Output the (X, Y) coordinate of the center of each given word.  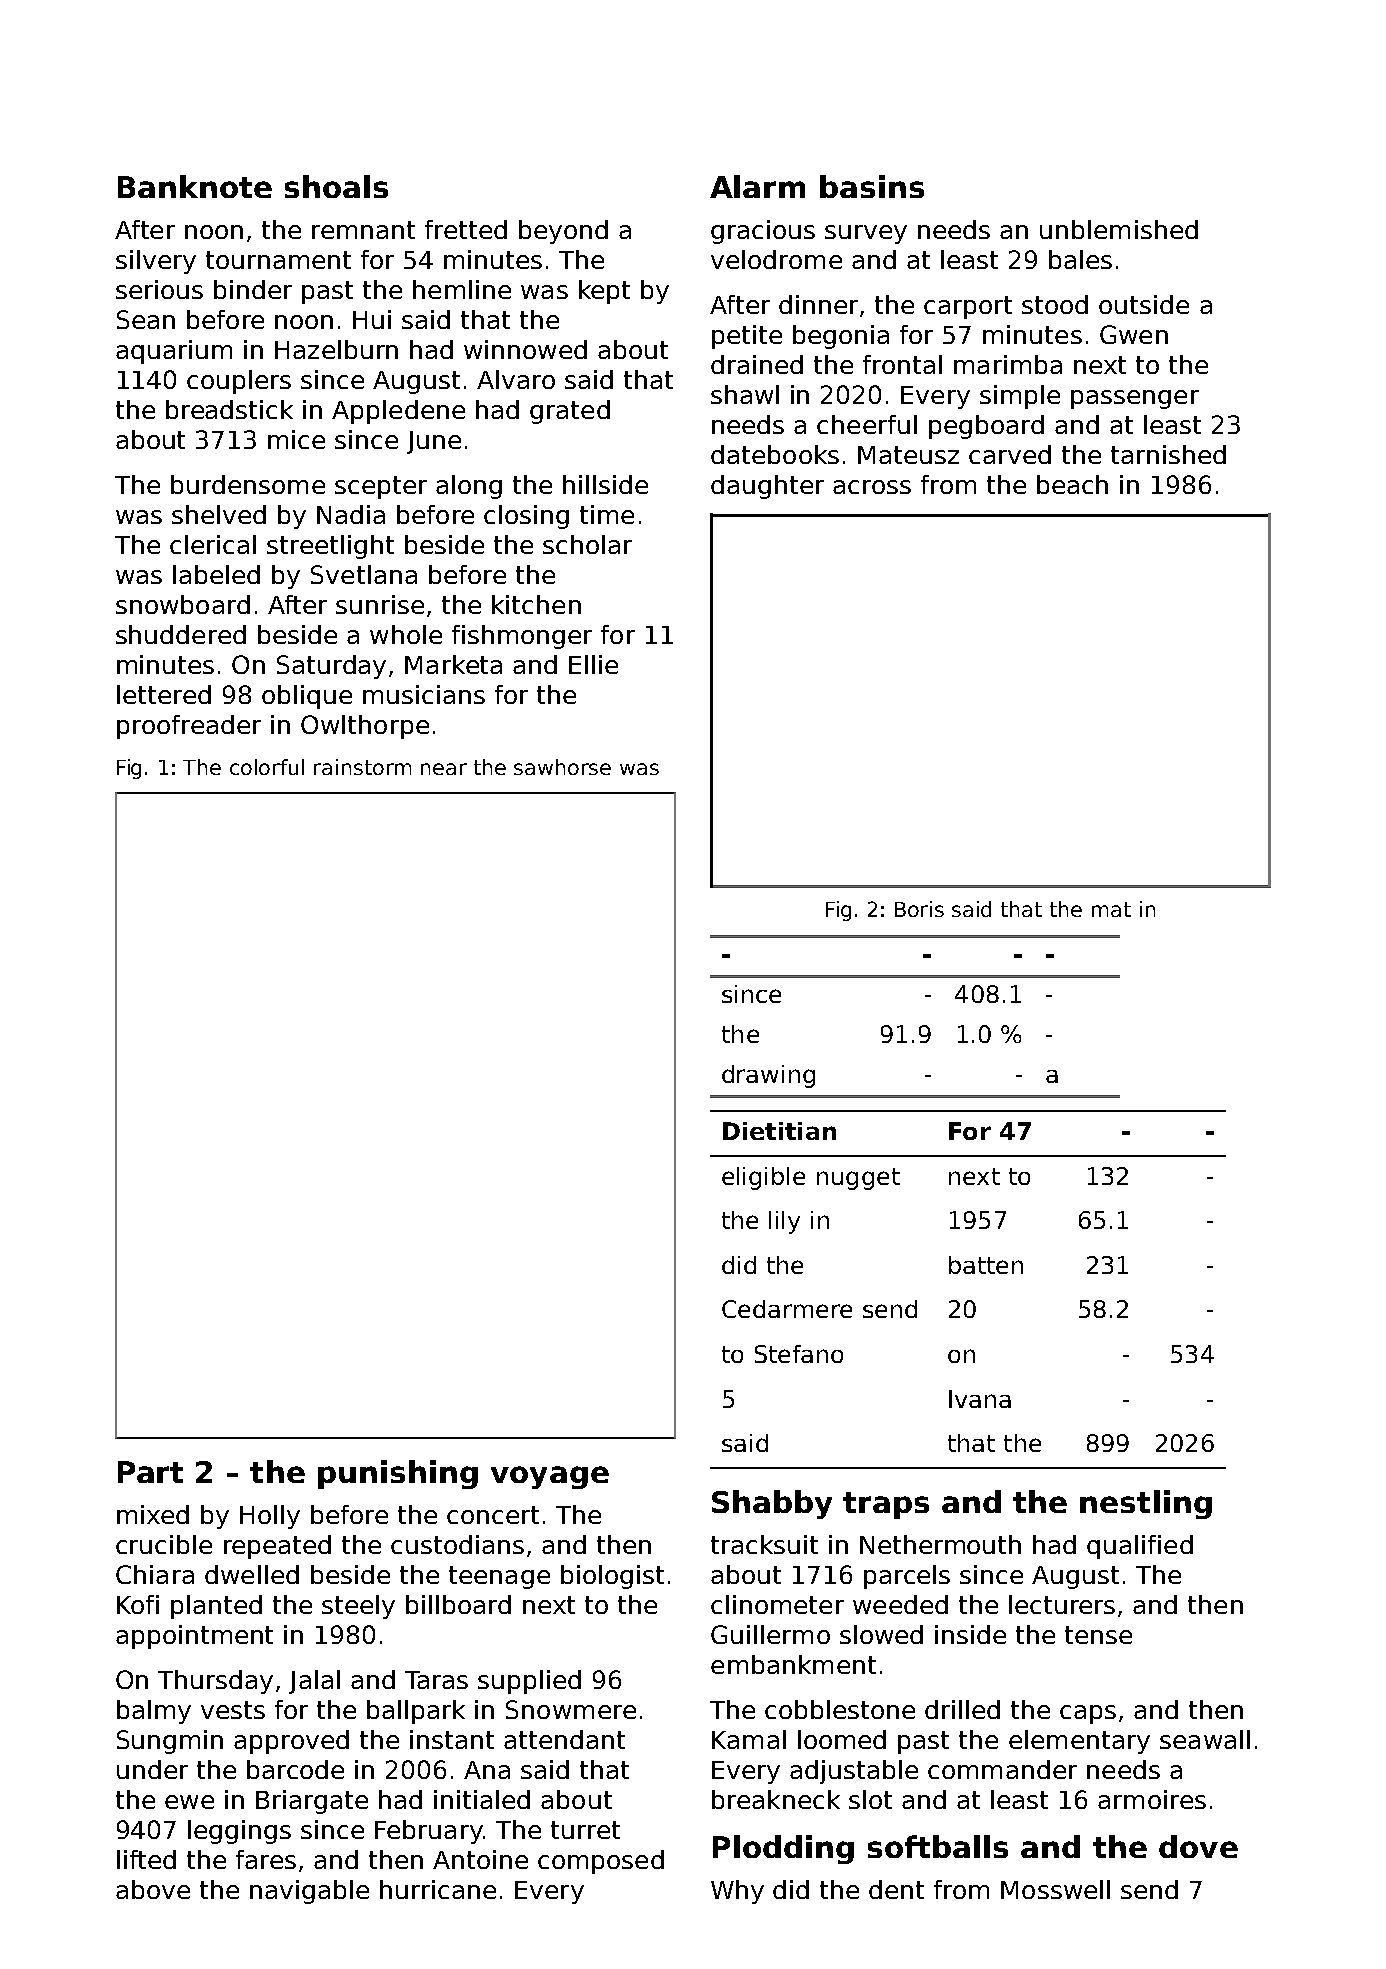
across (872, 487)
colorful (267, 767)
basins (872, 186)
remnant (363, 230)
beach (1072, 484)
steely (358, 1607)
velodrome (776, 259)
